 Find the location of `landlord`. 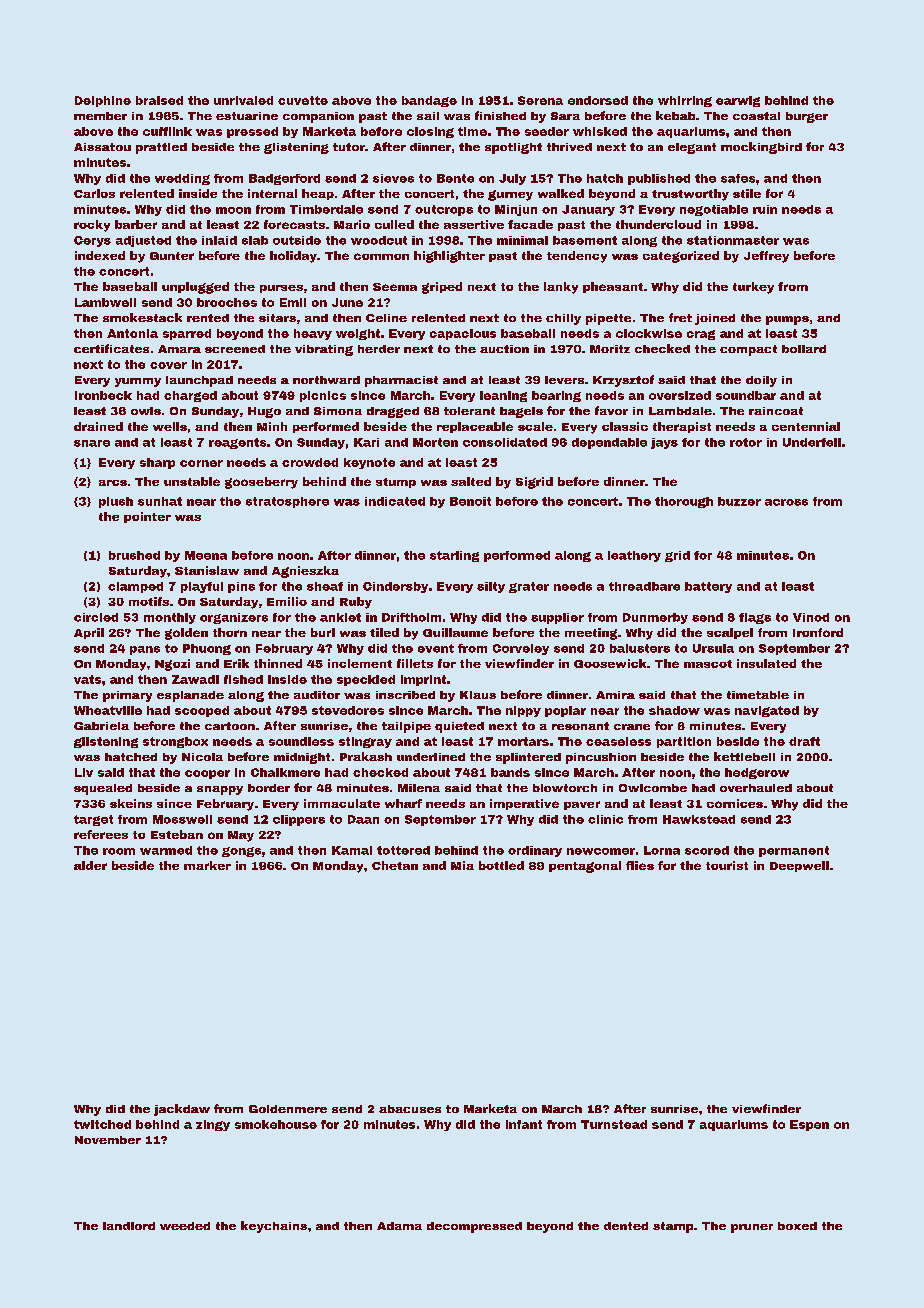

landlord is located at coordinates (129, 1226).
